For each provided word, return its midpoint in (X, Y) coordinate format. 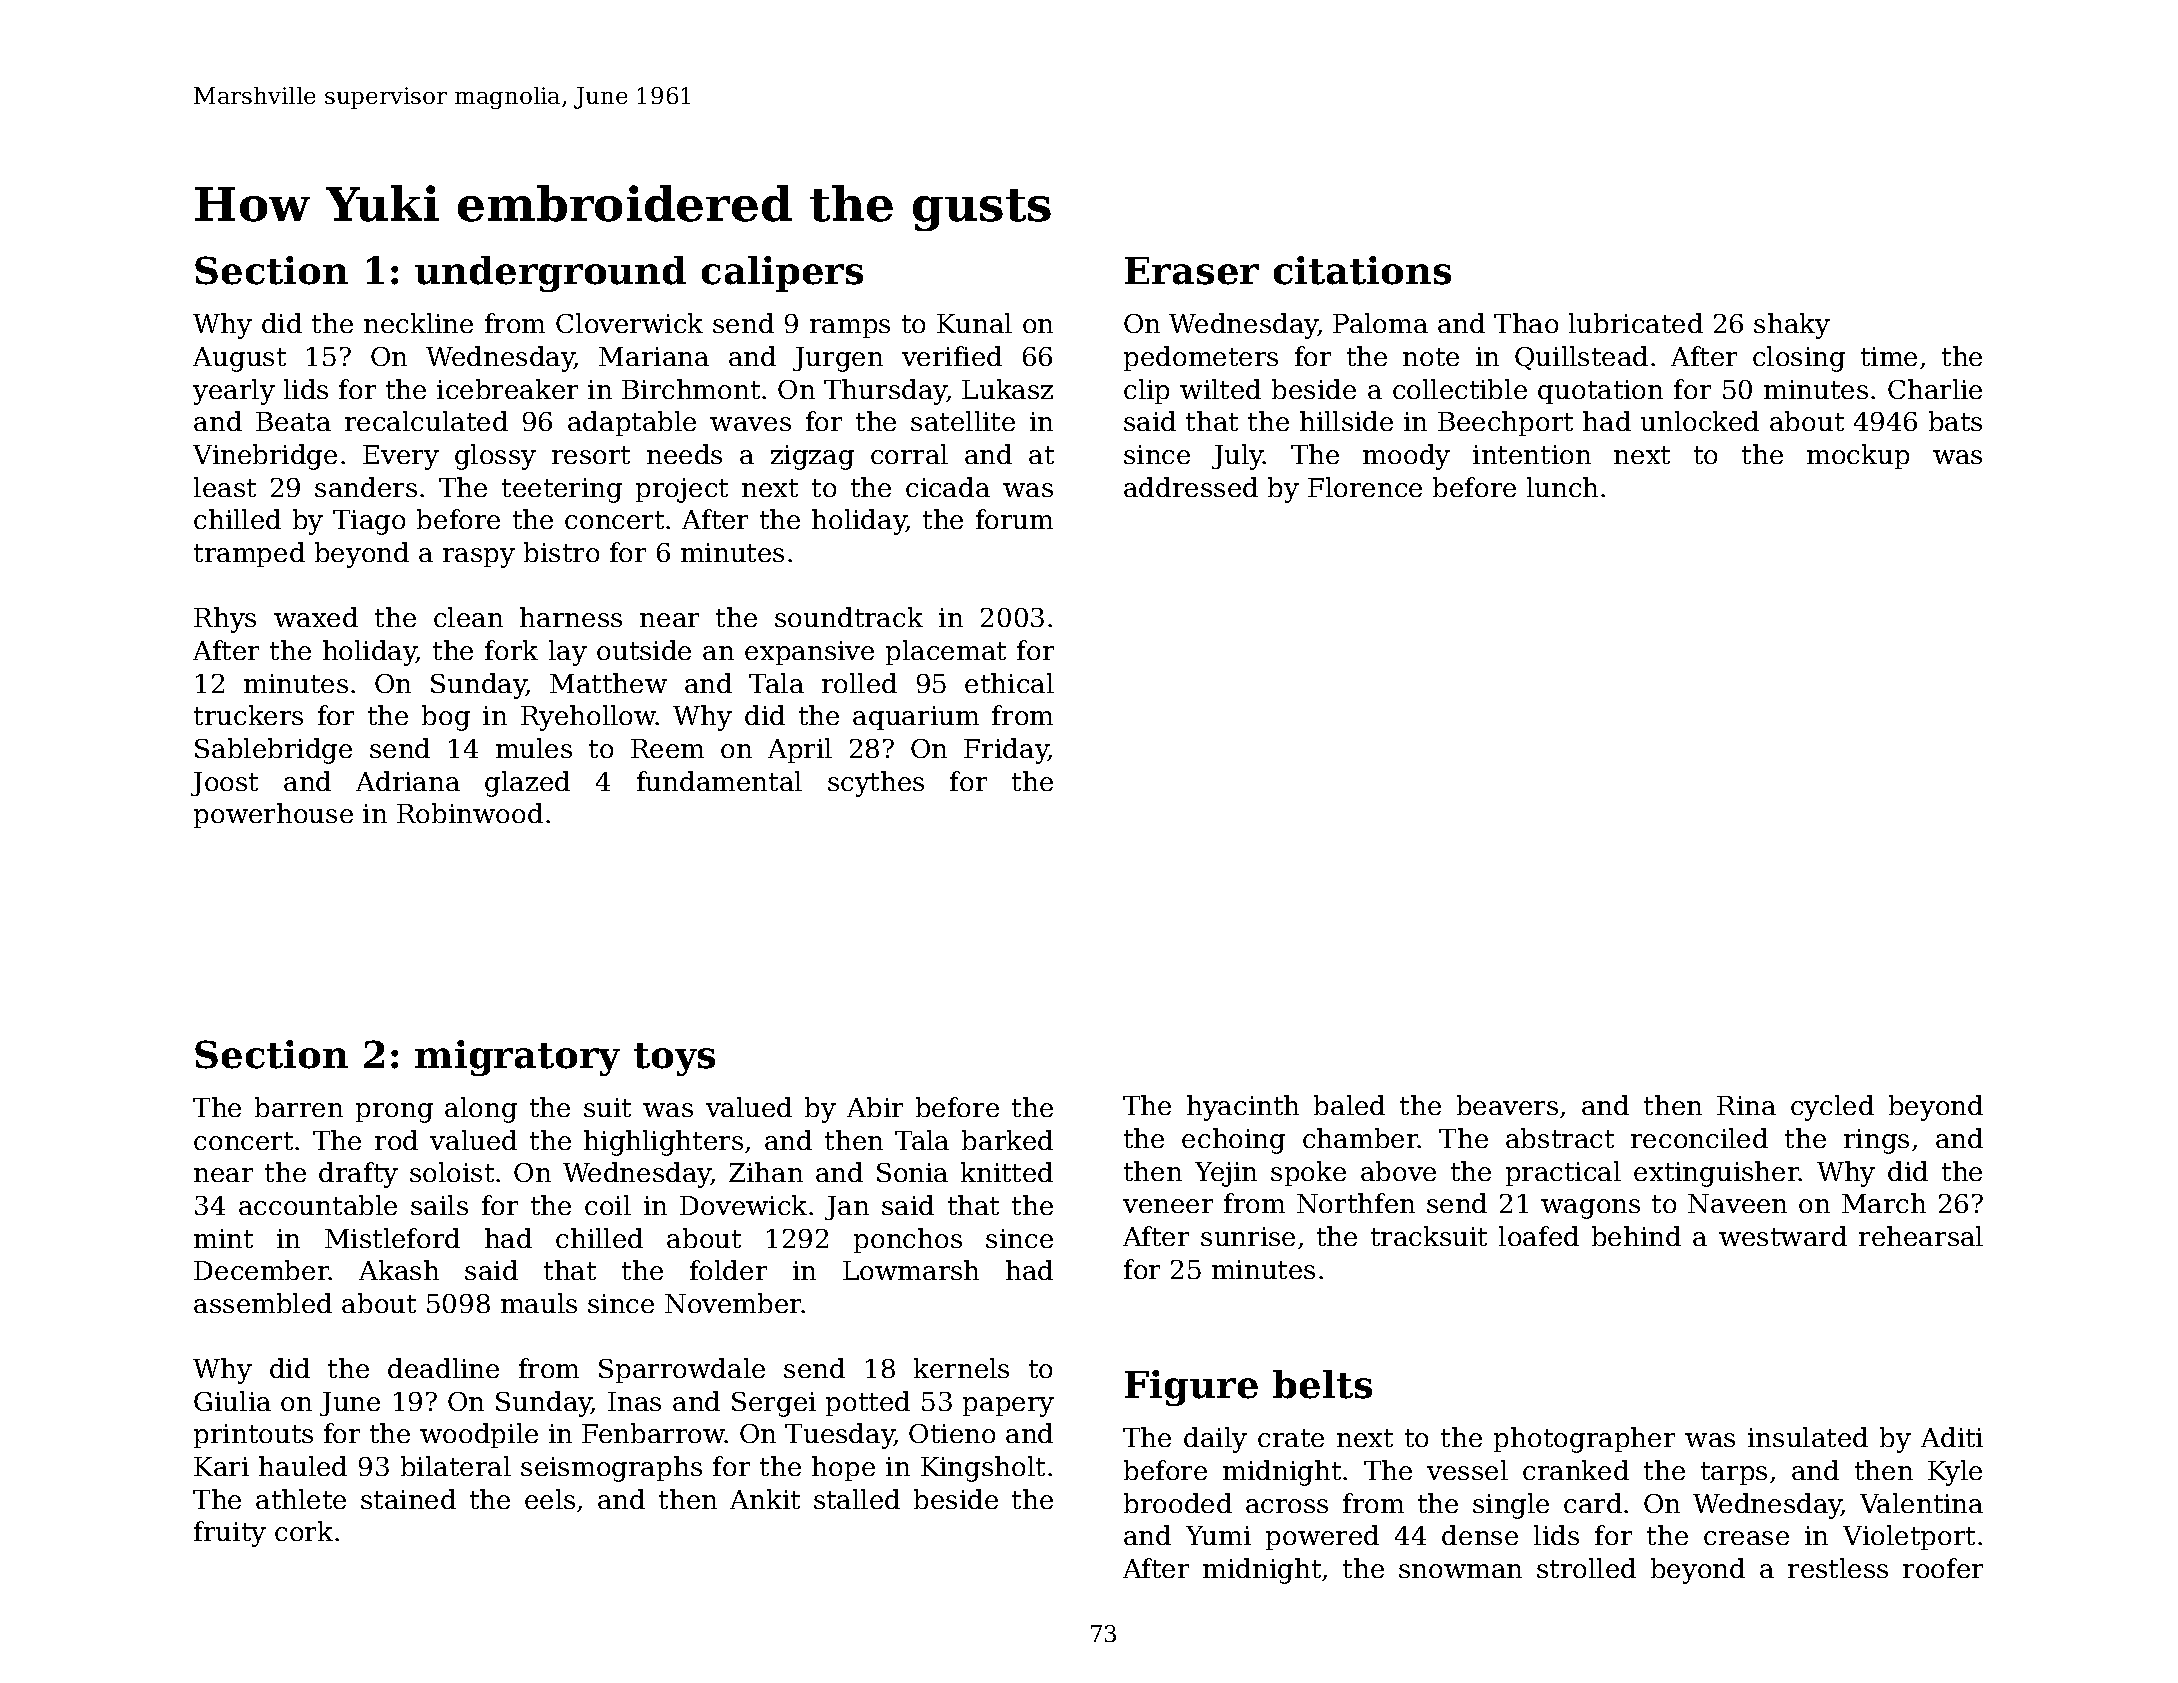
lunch (1562, 487)
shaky (1792, 326)
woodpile (479, 1435)
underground (550, 274)
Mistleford (392, 1238)
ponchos (908, 1240)
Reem (667, 748)
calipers (782, 274)
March (1884, 1203)
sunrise (1248, 1236)
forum (1014, 519)
